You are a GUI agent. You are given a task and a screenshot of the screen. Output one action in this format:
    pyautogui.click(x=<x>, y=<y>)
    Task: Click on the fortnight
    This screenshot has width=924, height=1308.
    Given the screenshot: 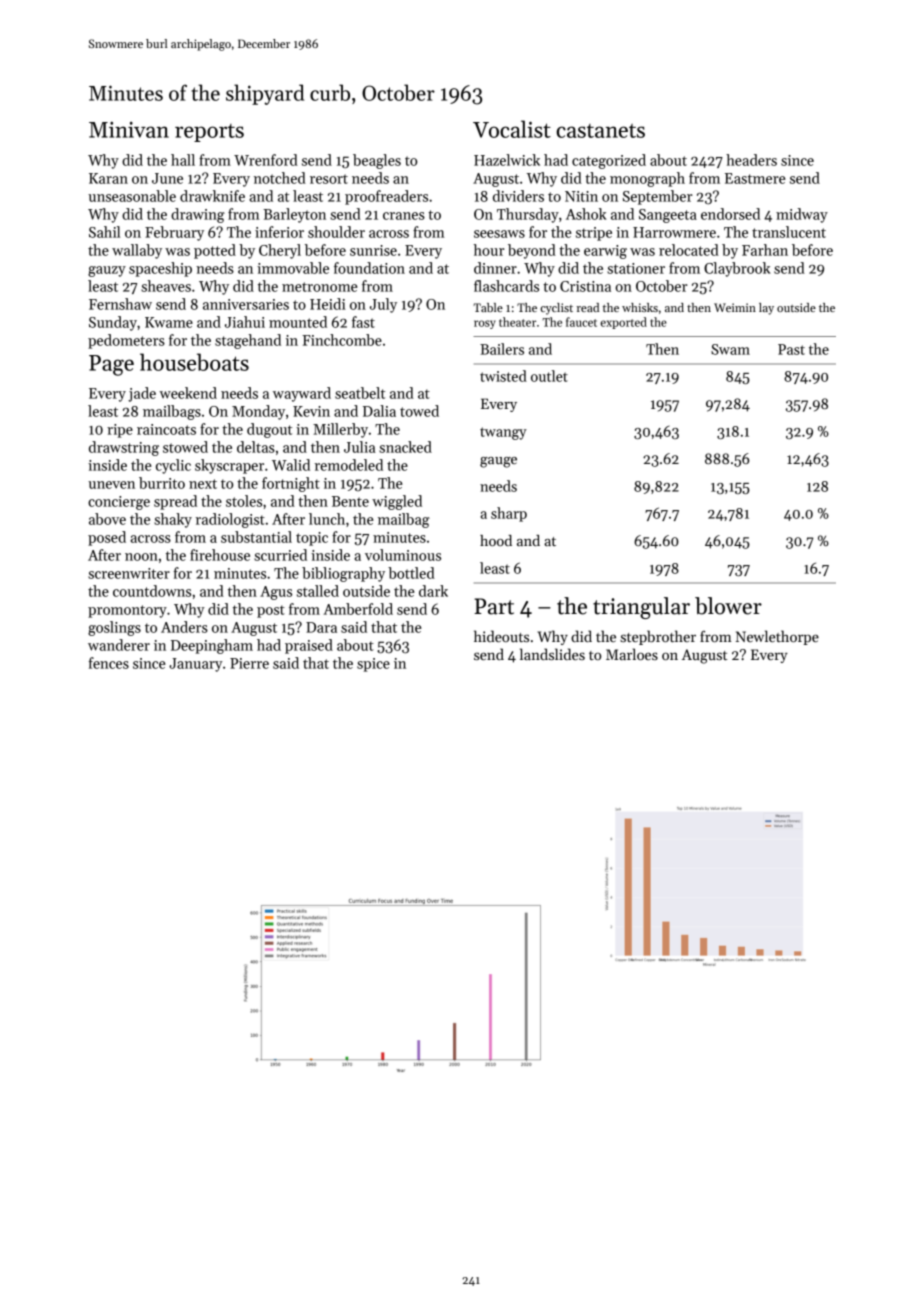 What is the action you would take?
    pyautogui.click(x=291, y=484)
